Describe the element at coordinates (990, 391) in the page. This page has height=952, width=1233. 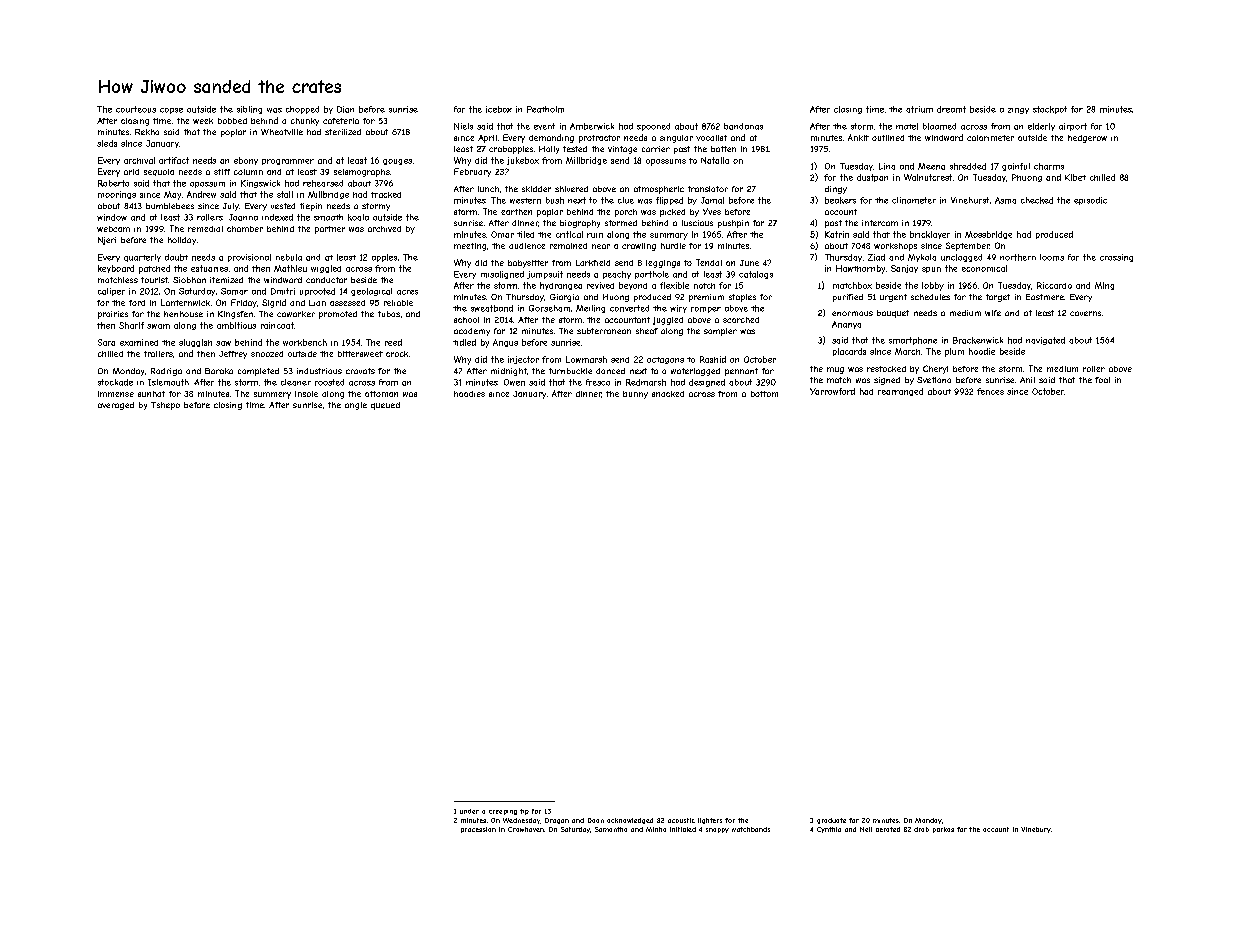
I see `fences` at that location.
